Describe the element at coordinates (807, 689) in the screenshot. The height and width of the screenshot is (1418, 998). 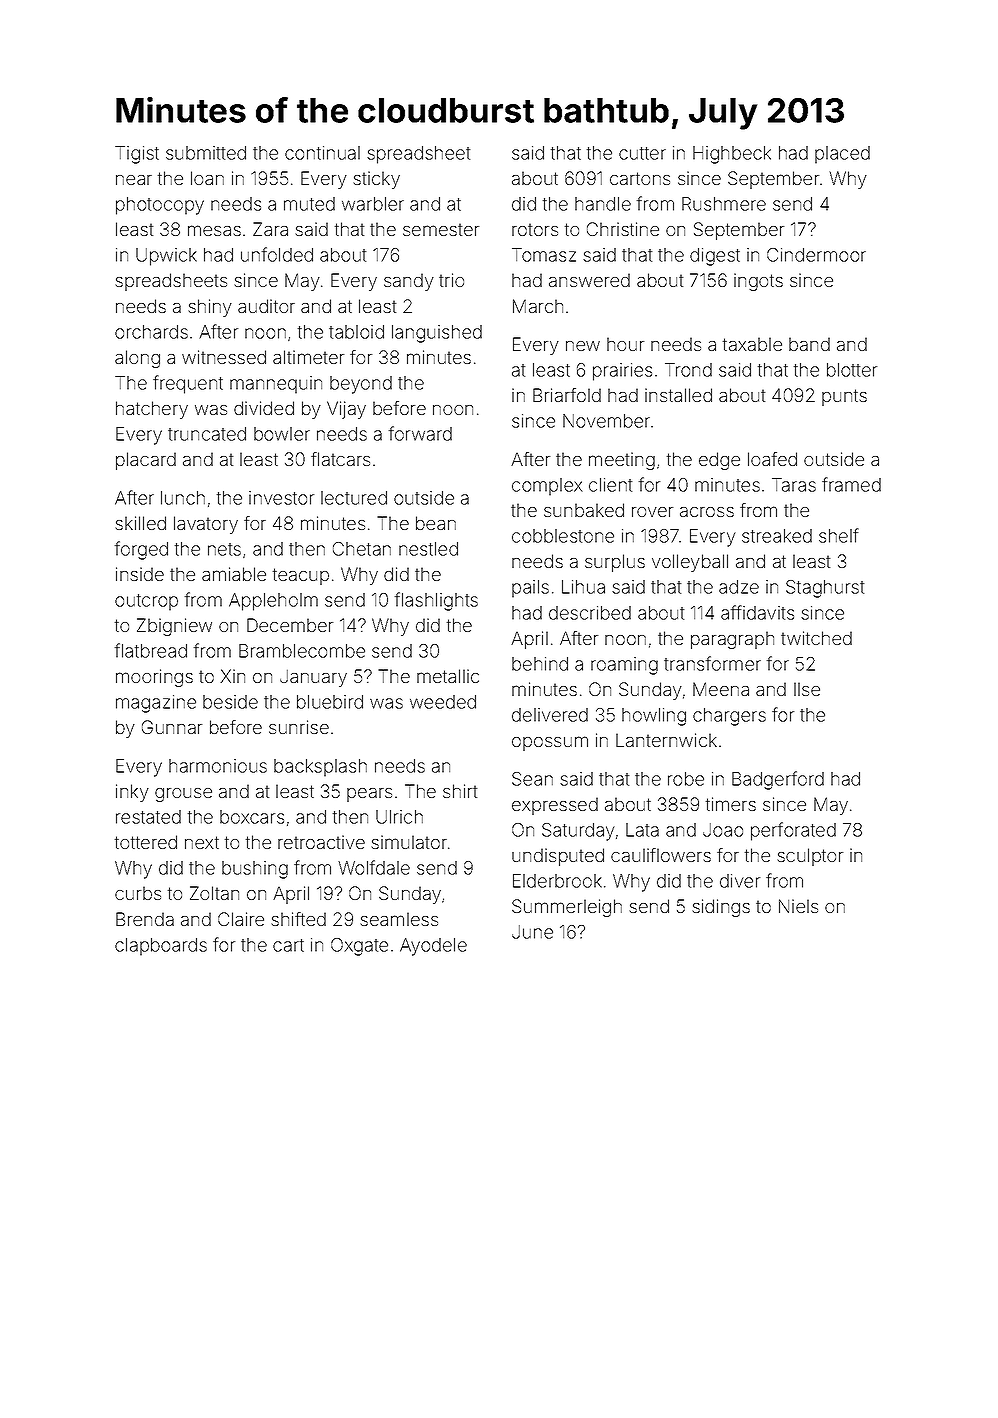
I see `Ilse` at that location.
